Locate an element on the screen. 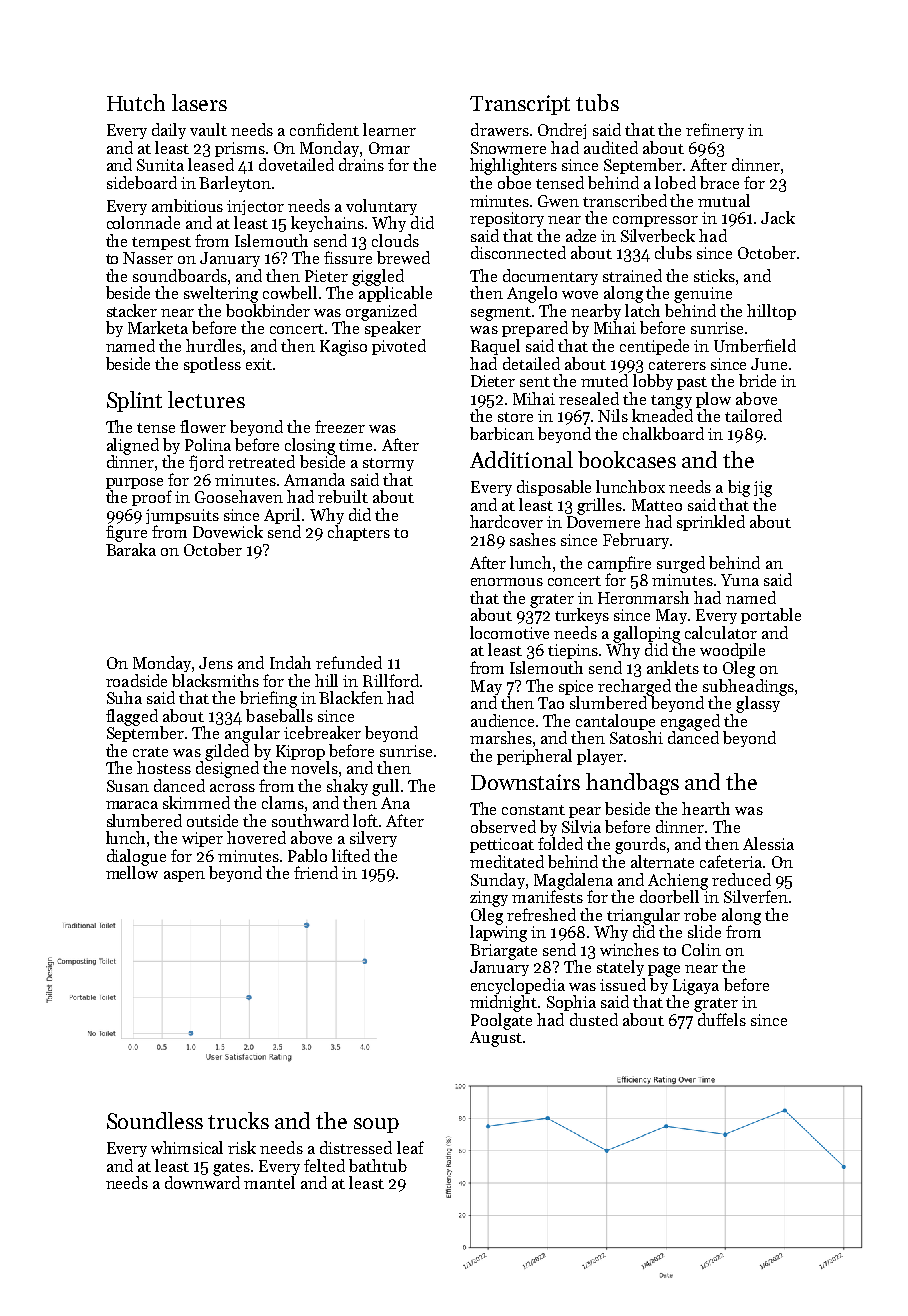 This screenshot has height=1316, width=908. spotless is located at coordinates (212, 365).
